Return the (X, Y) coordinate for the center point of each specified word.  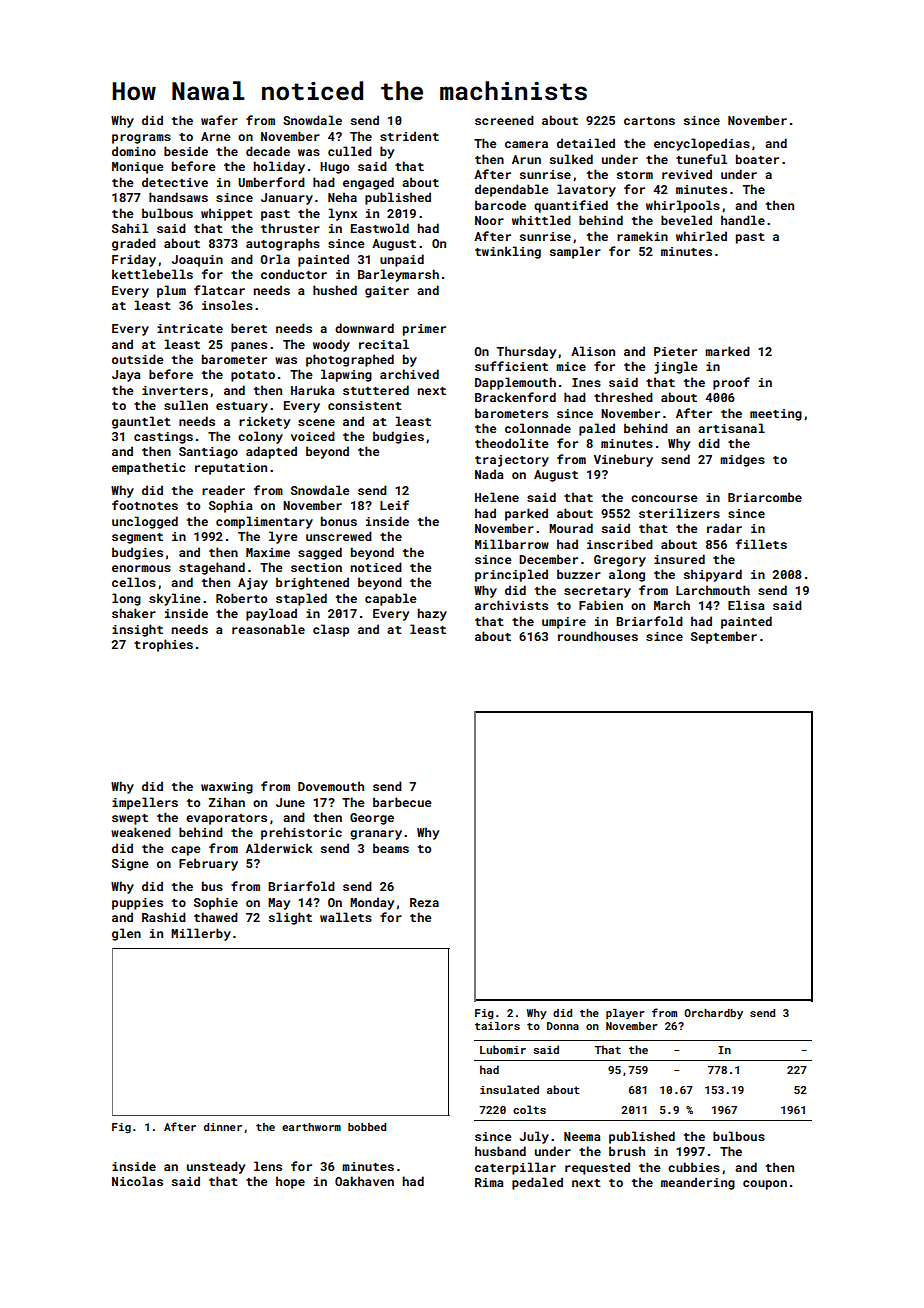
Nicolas (137, 1181)
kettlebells (152, 274)
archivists (511, 605)
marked (727, 351)
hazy (432, 614)
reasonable (268, 629)
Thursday (526, 352)
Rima (489, 1182)
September (724, 637)
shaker (134, 613)
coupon (765, 1185)
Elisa (746, 605)
